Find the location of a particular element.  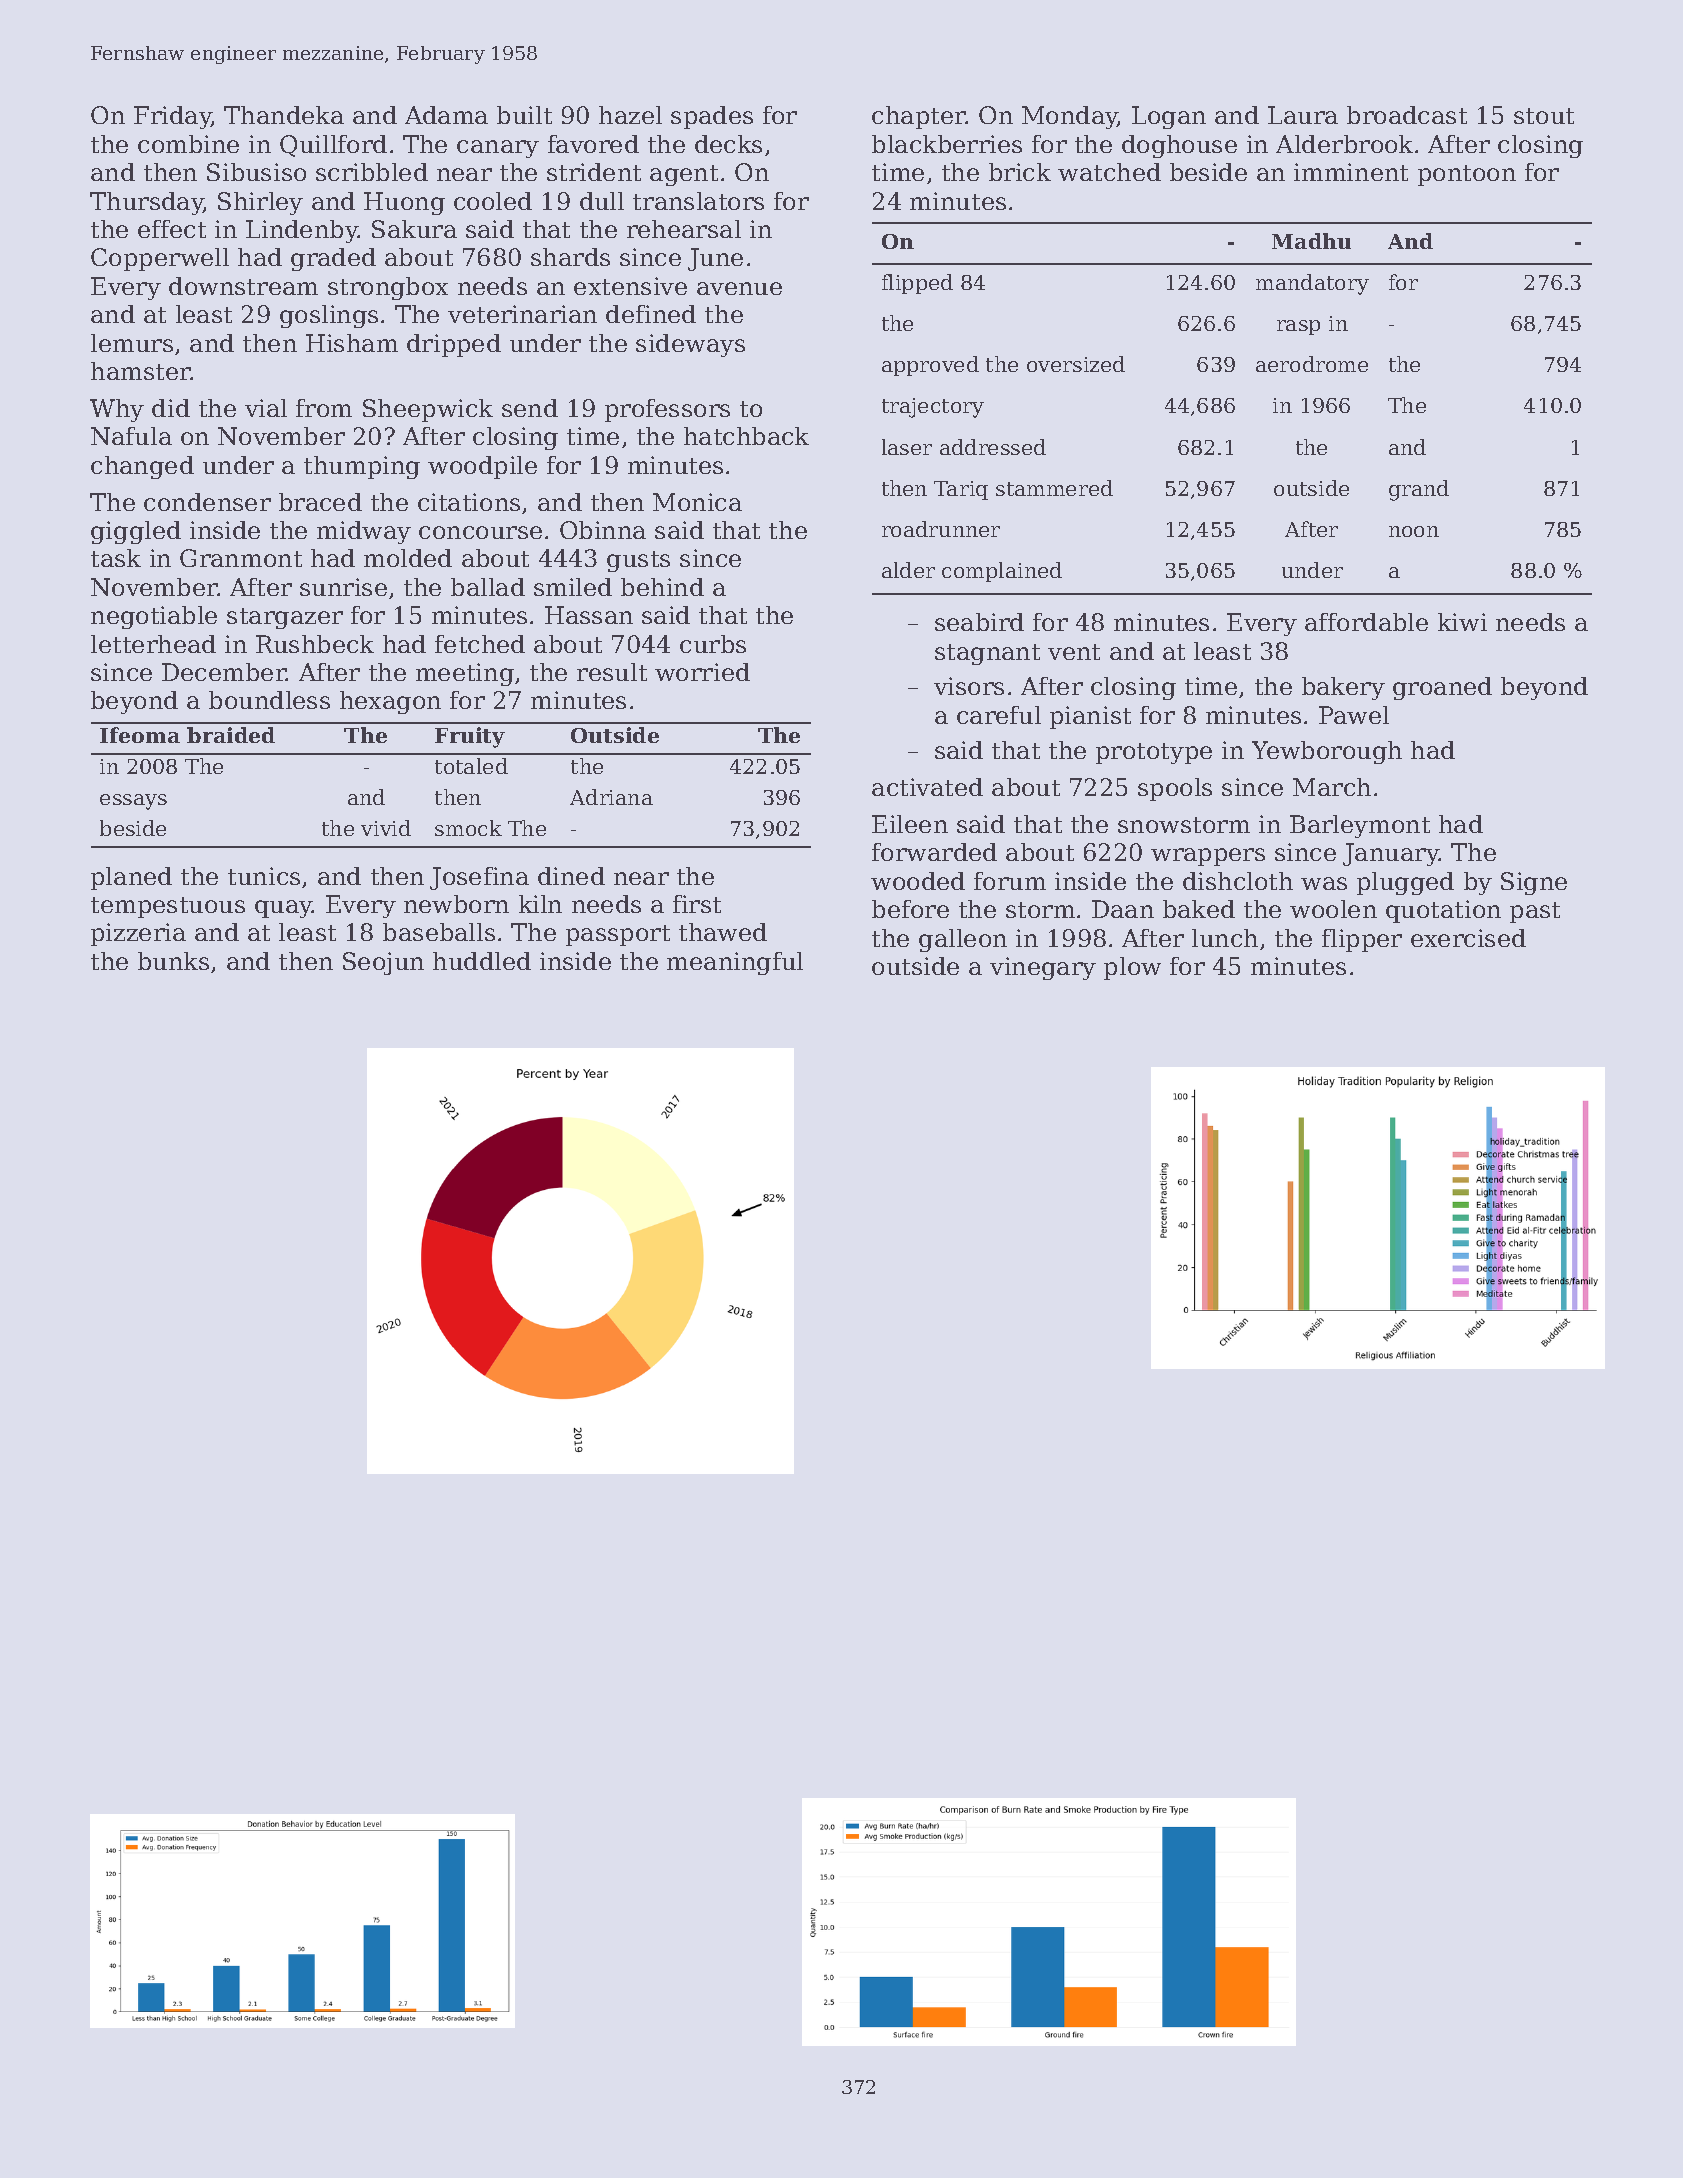

bakery is located at coordinates (1343, 688).
